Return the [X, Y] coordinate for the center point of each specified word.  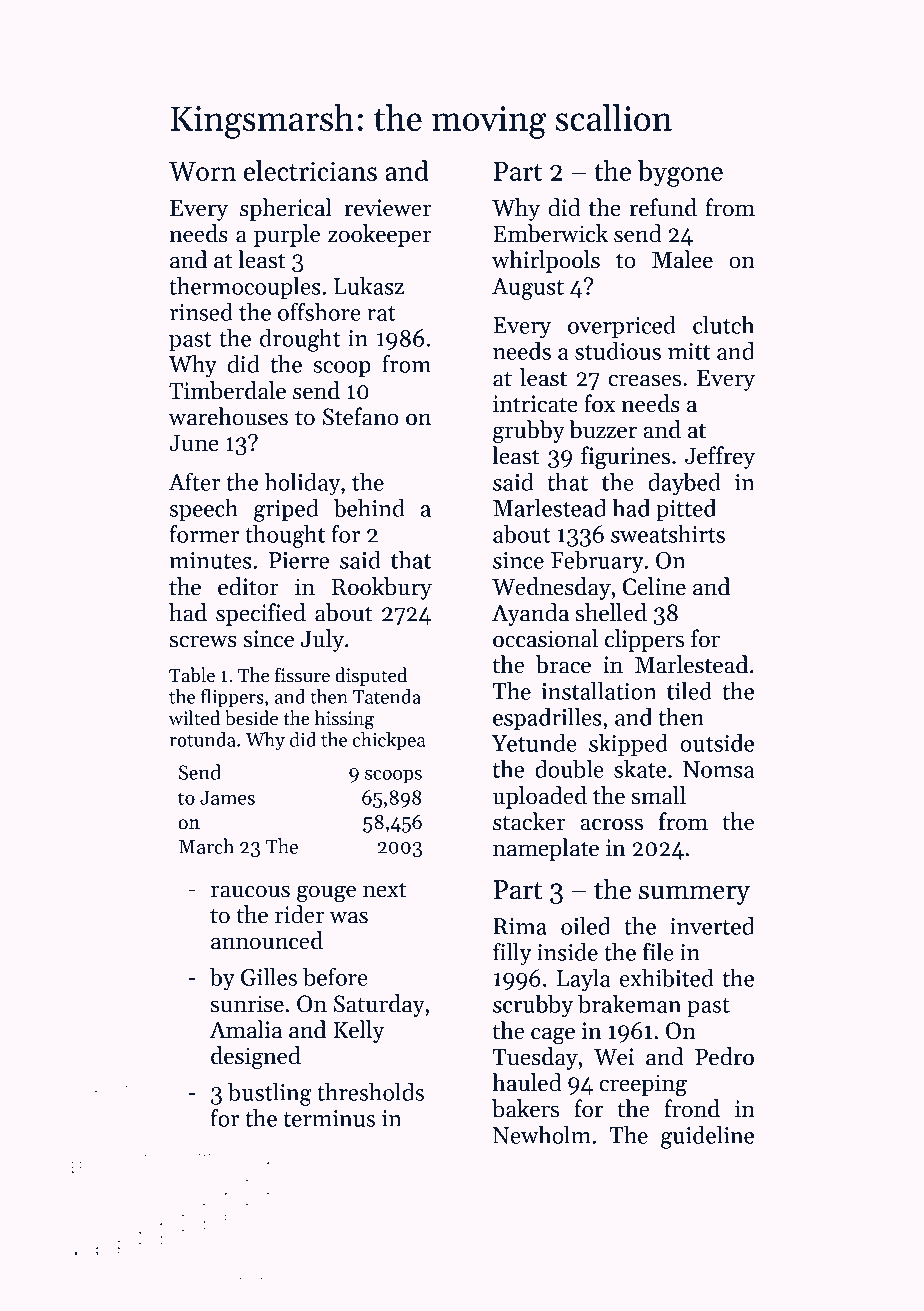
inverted [712, 926]
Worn [202, 171]
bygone [680, 173]
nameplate [546, 849]
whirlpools [546, 261]
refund [663, 207]
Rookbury [382, 588]
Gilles [269, 977]
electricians [310, 170]
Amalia [245, 1029]
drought [300, 340]
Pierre [299, 560]
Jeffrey [720, 457]
